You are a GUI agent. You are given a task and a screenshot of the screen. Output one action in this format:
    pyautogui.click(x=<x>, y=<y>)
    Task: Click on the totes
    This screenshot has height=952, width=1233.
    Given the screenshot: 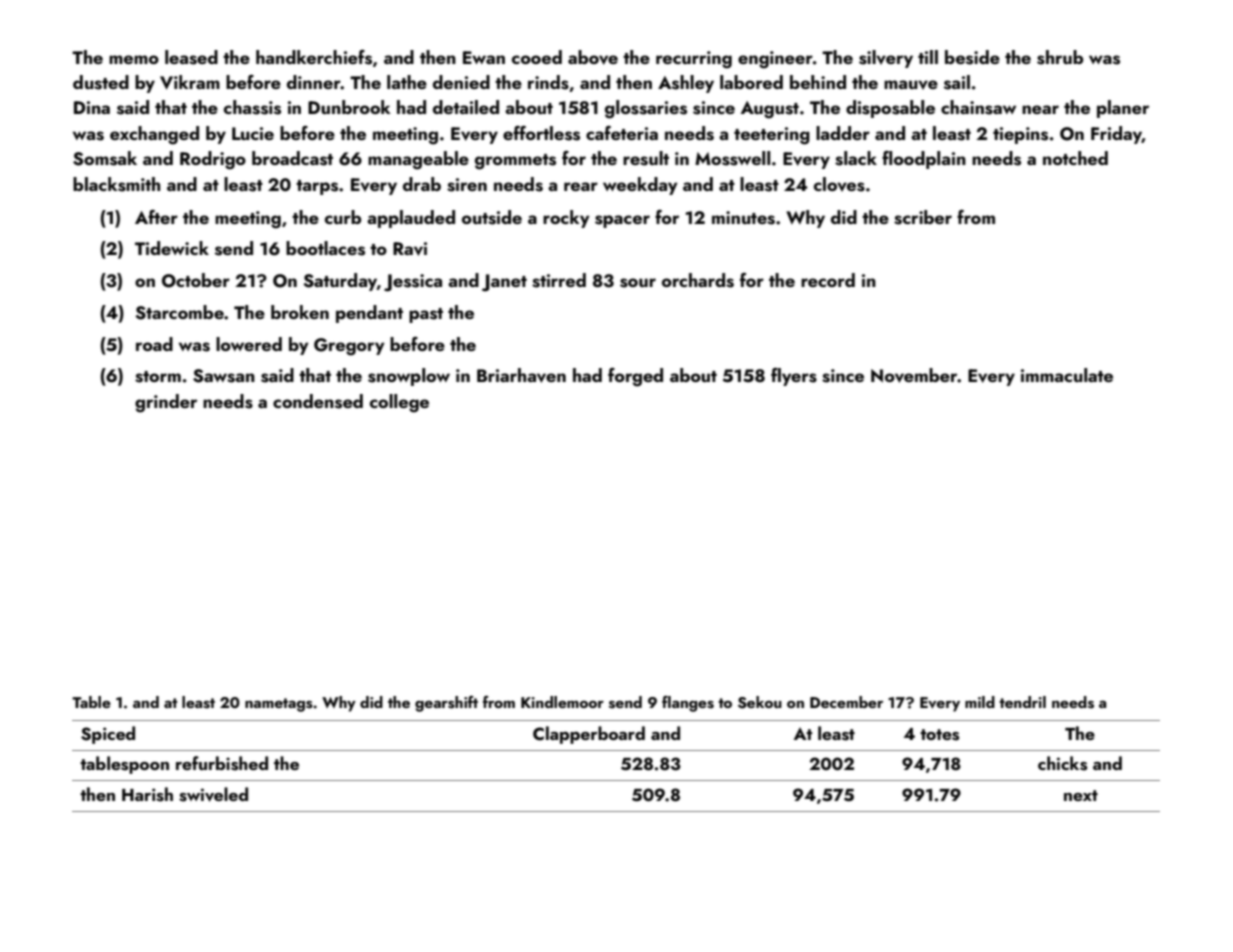 What is the action you would take?
    pyautogui.click(x=939, y=735)
